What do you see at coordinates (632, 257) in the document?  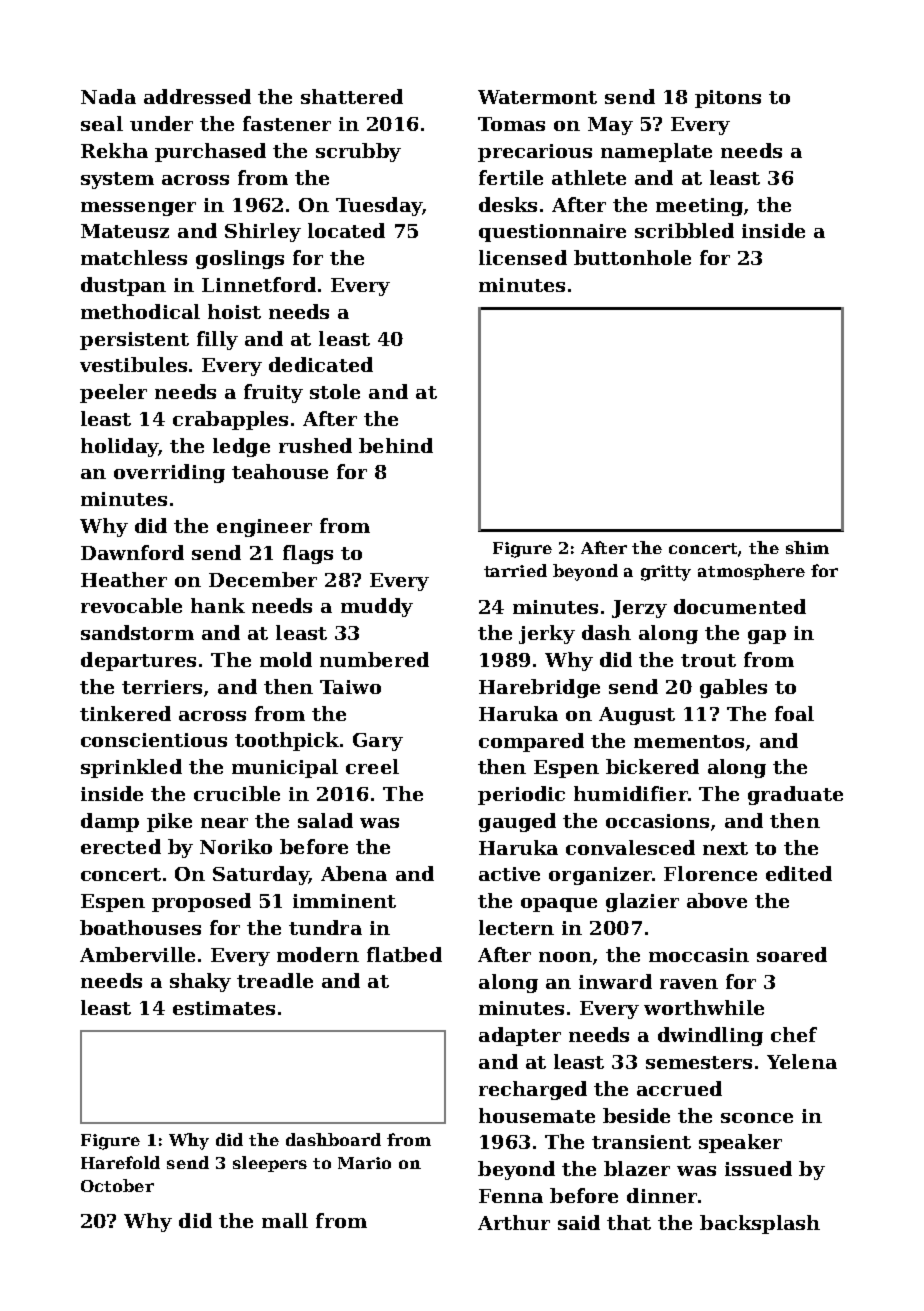 I see `buttonhole` at bounding box center [632, 257].
